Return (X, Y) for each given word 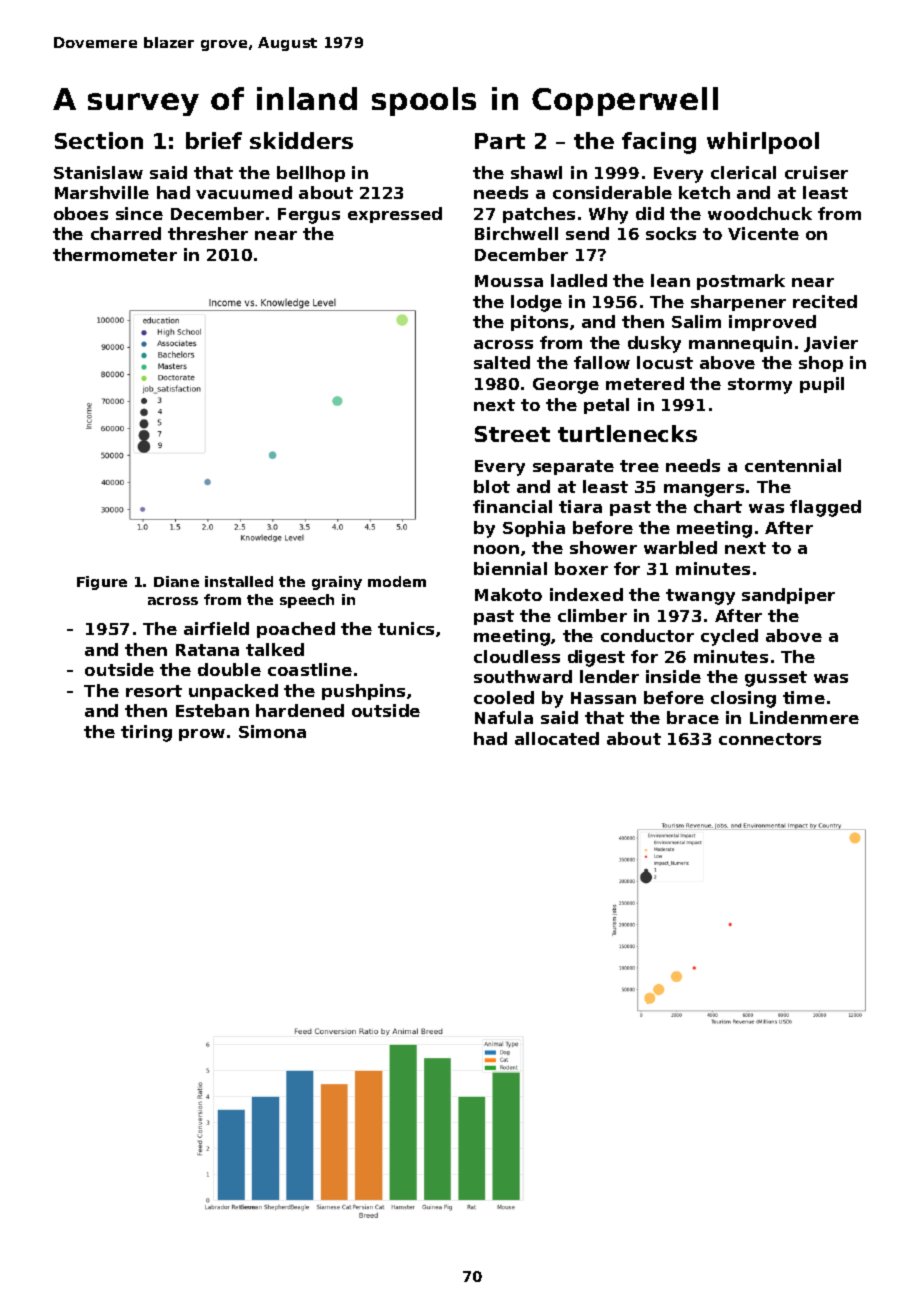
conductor (647, 635)
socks (671, 233)
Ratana (207, 650)
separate (573, 467)
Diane (176, 581)
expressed (395, 215)
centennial (793, 465)
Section (99, 140)
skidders (301, 140)
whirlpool (763, 143)
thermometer (115, 254)
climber (592, 615)
